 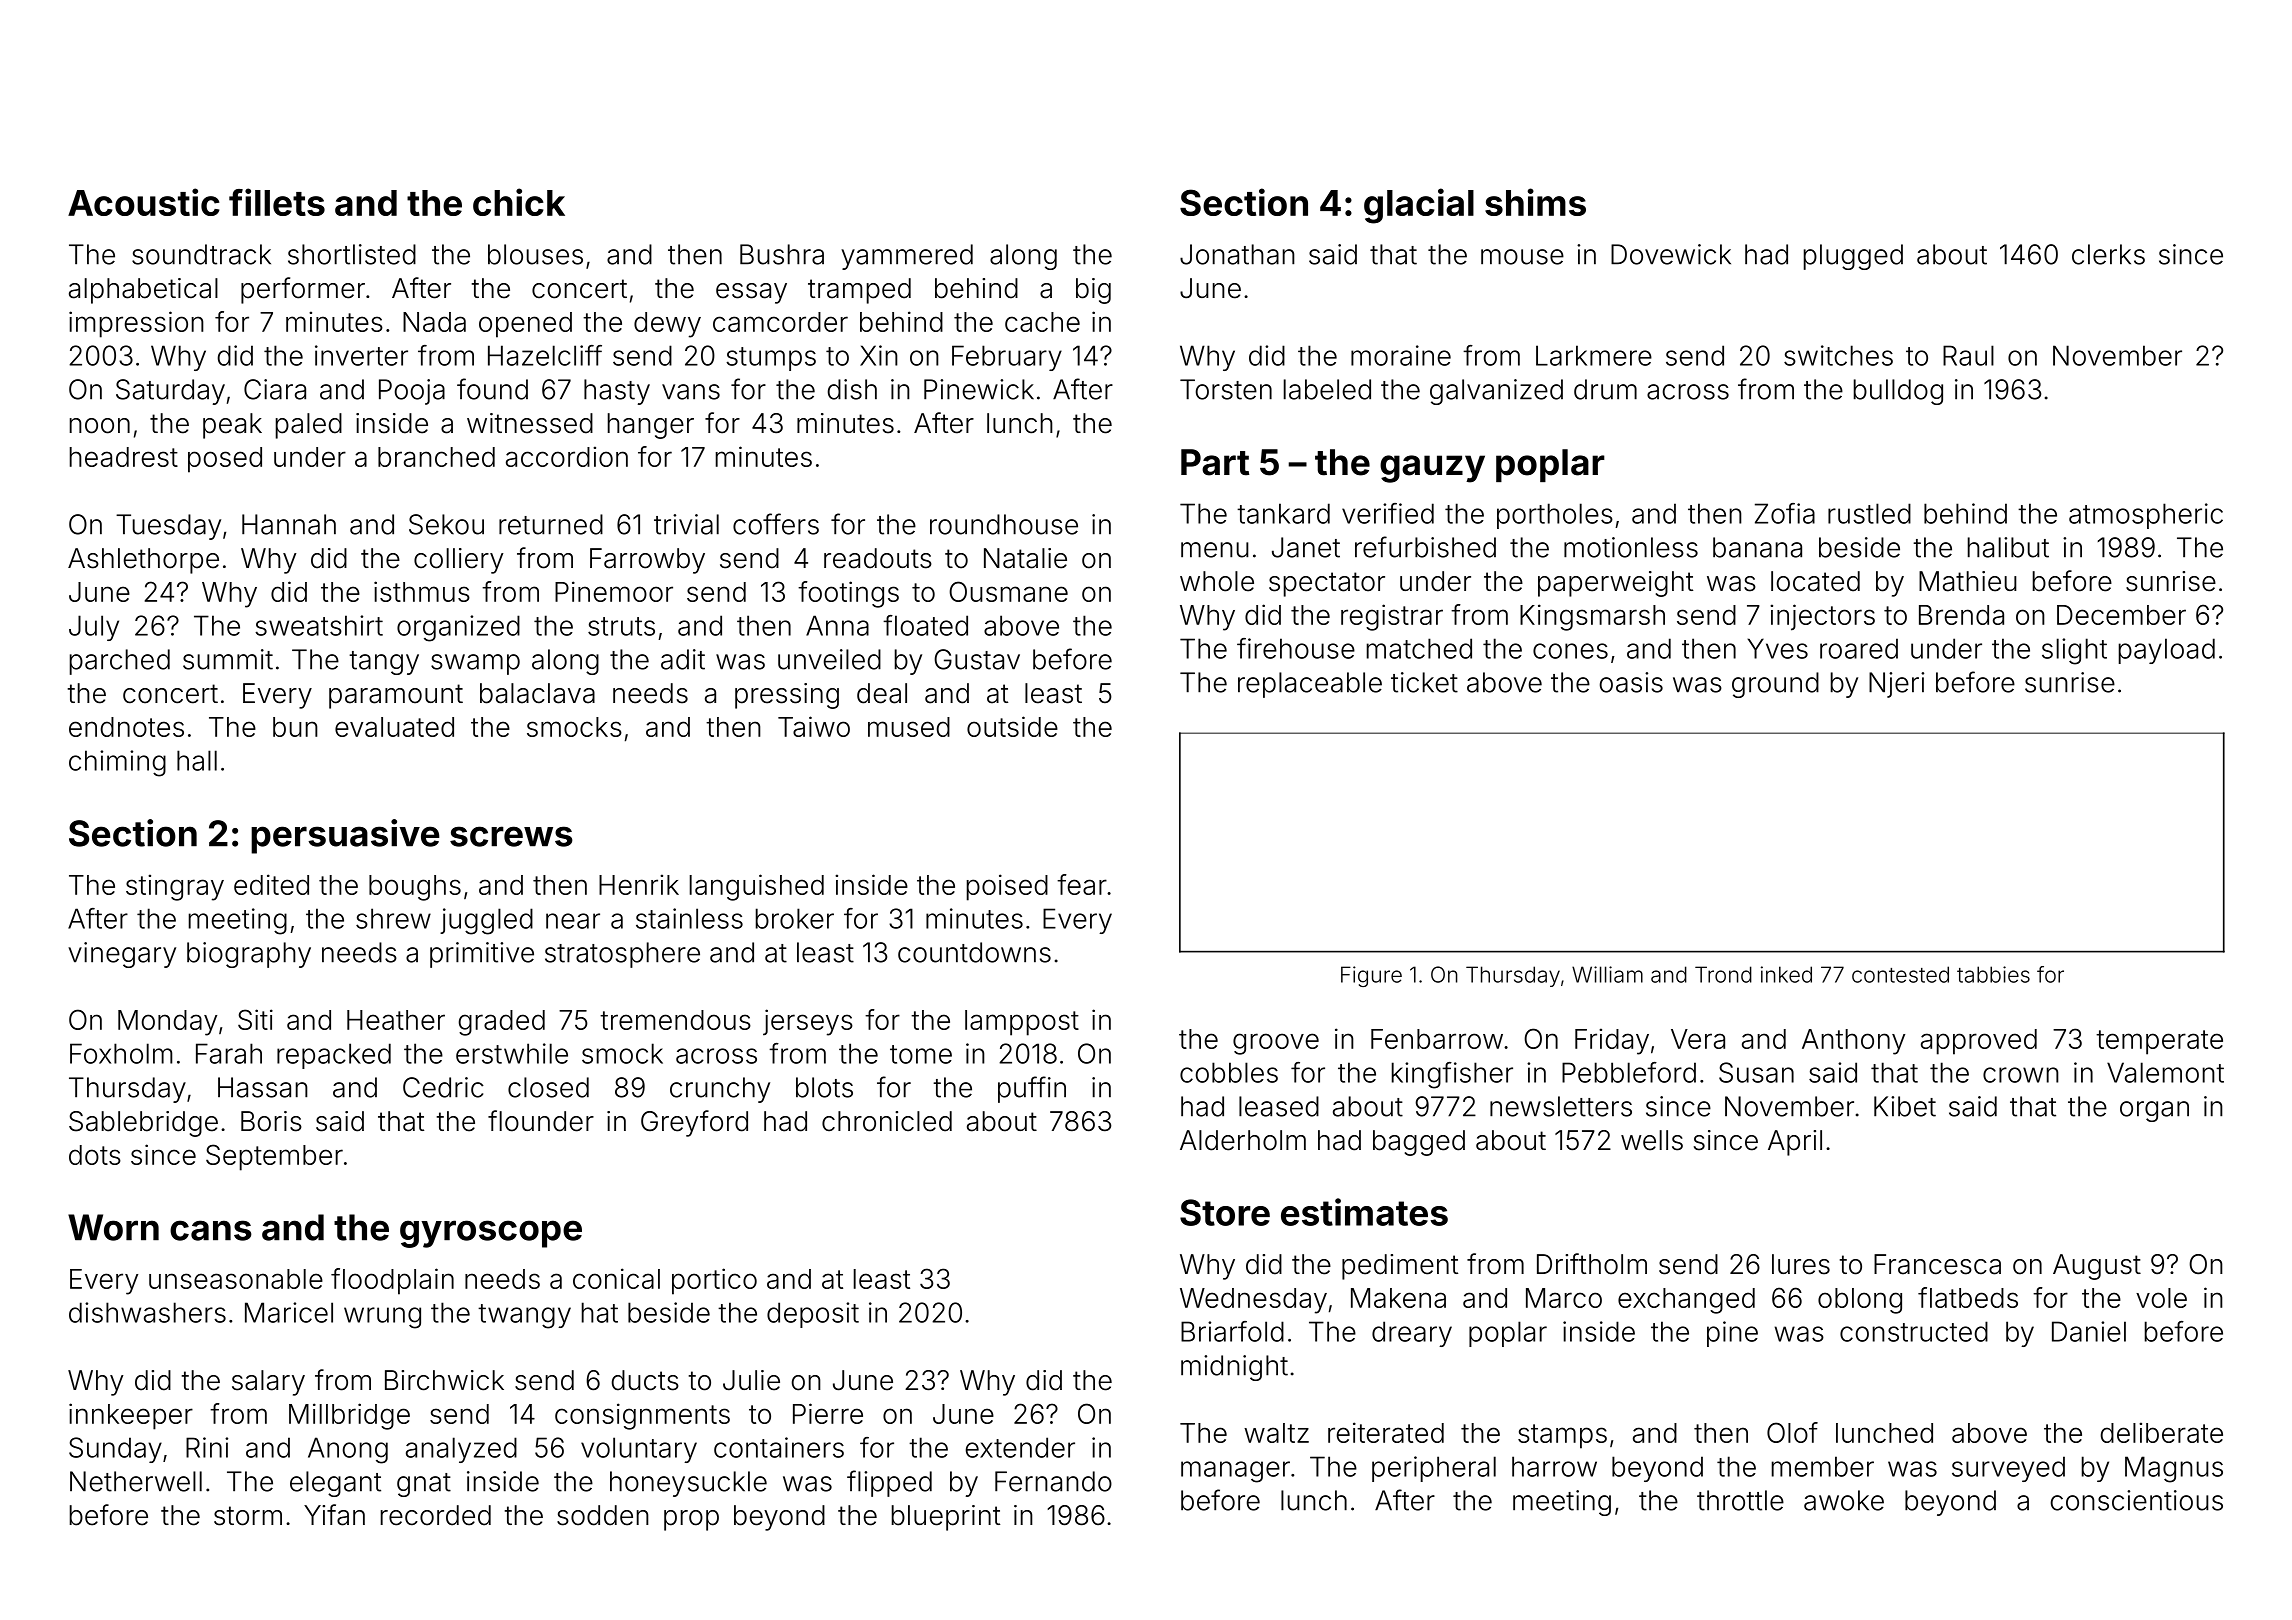 I want to click on Part, so click(x=1215, y=462).
